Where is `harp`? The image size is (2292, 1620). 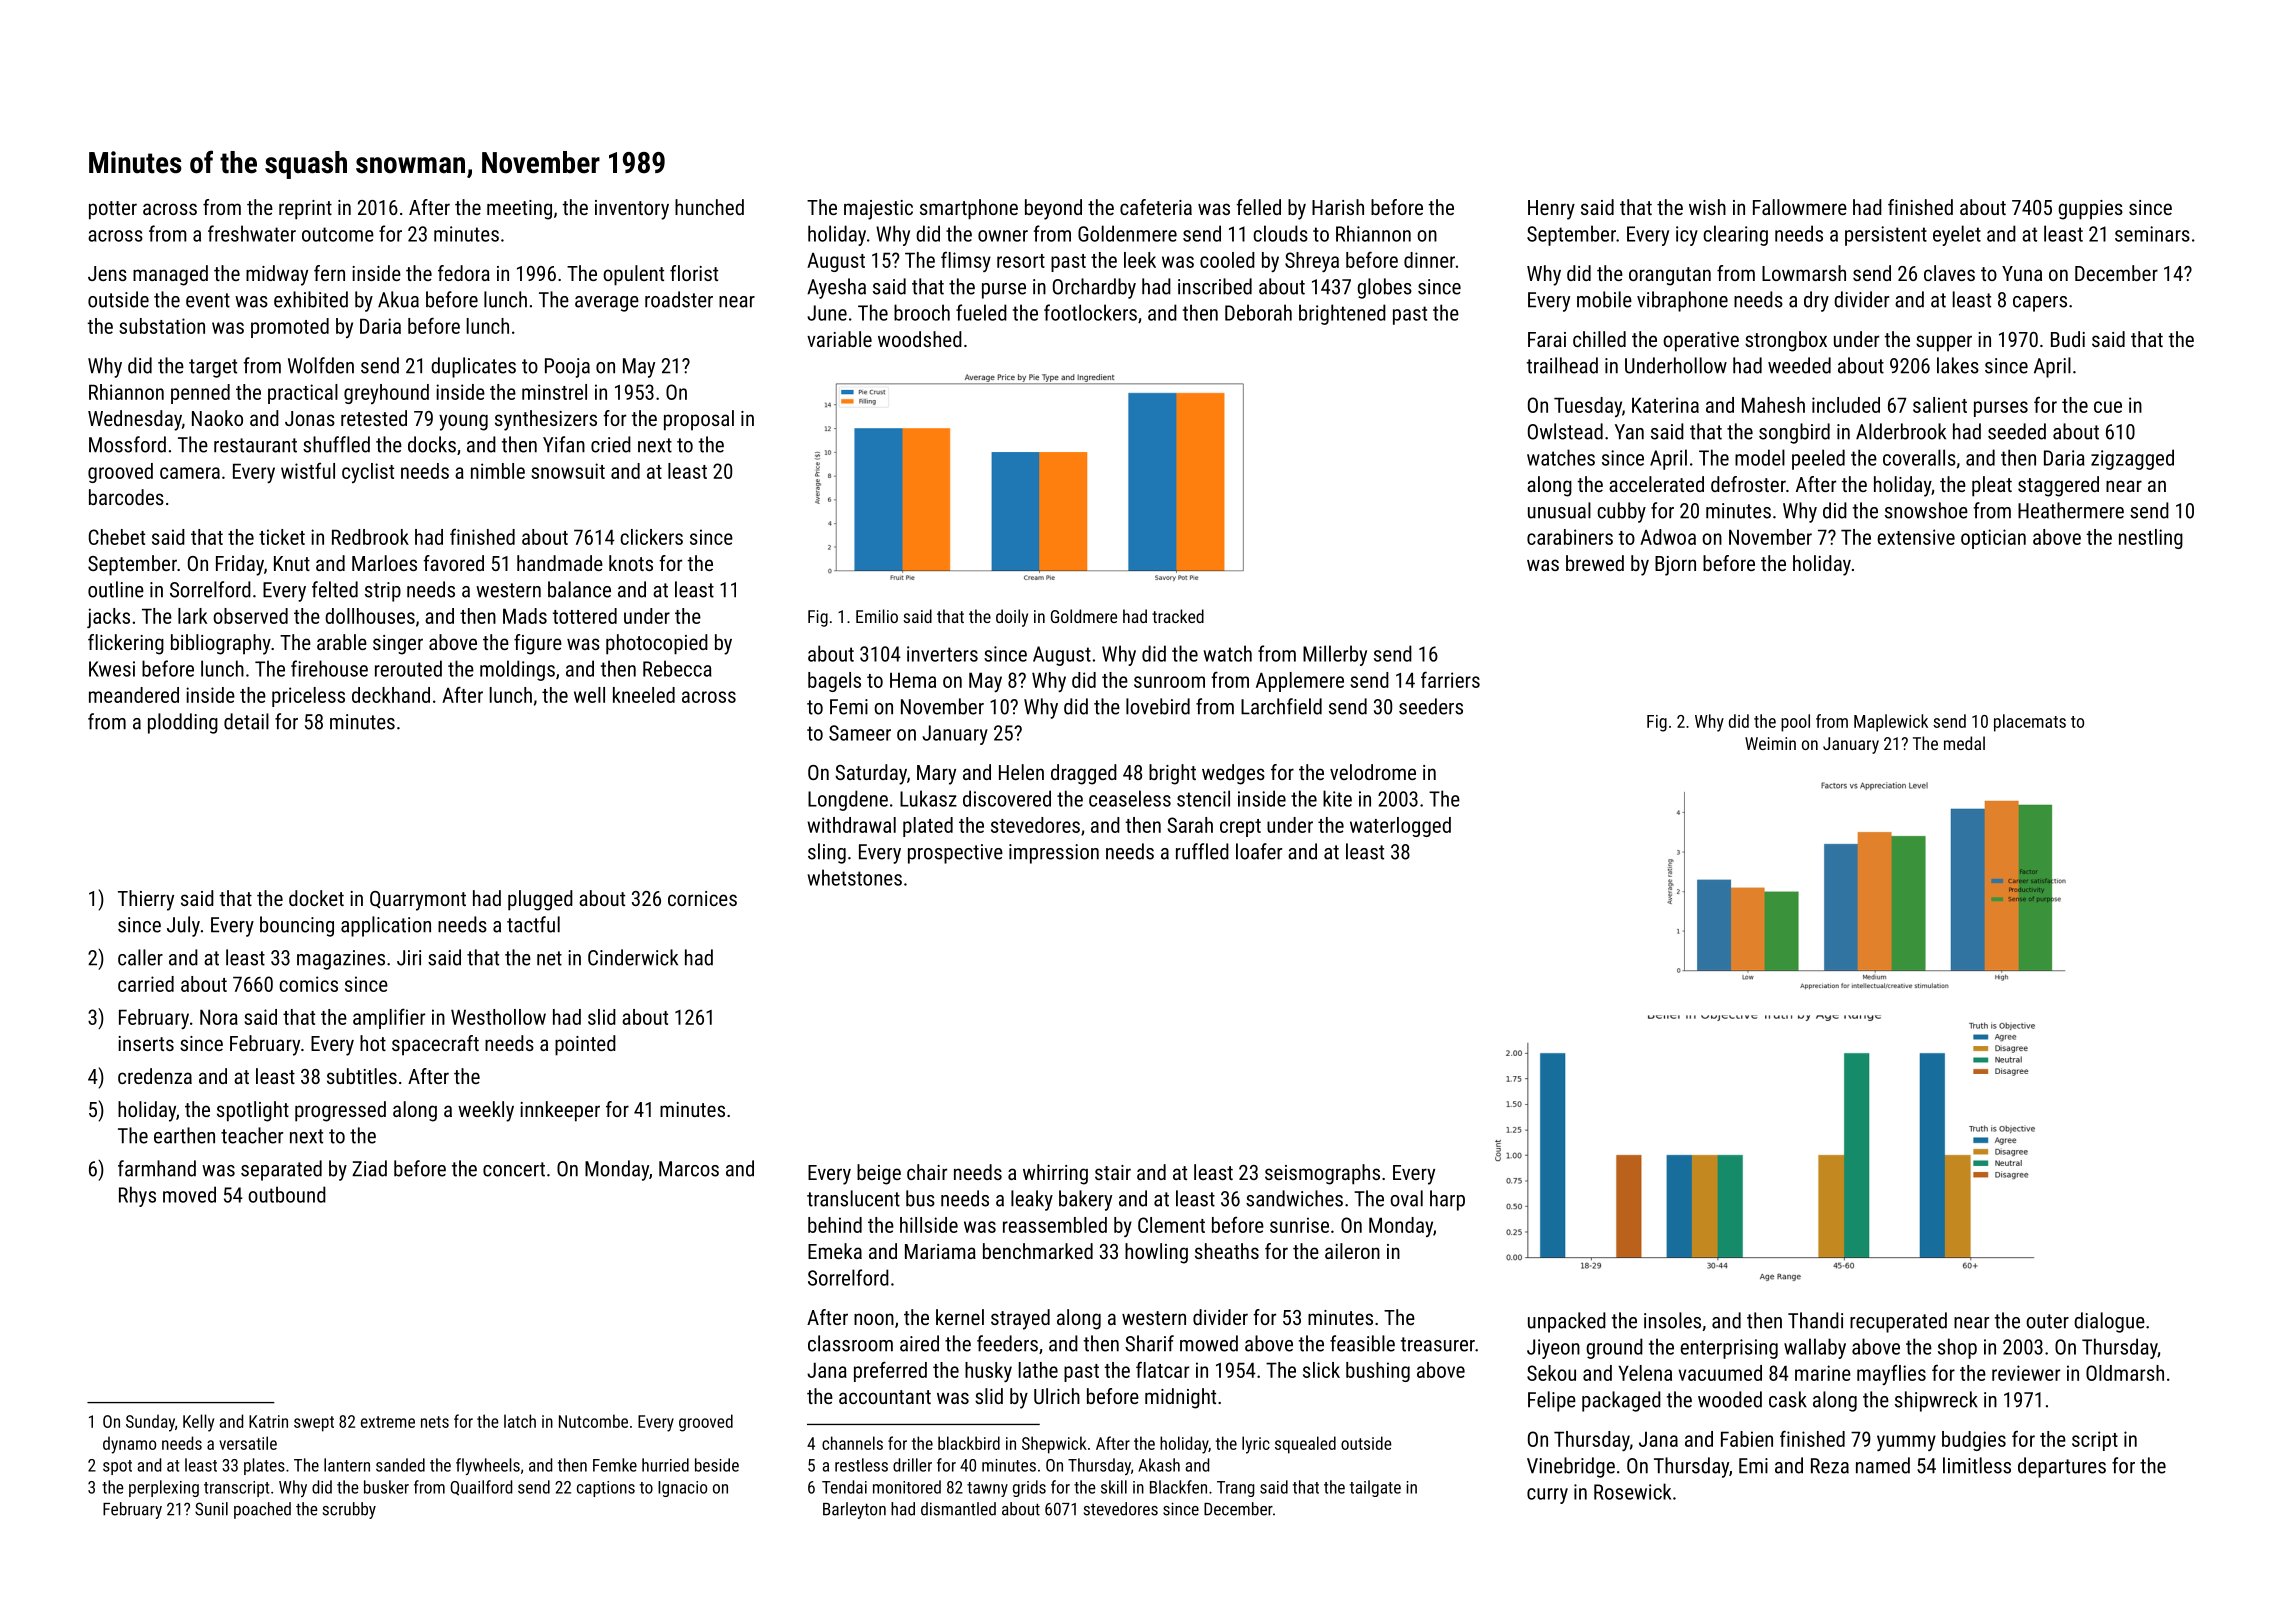 harp is located at coordinates (1447, 1200).
